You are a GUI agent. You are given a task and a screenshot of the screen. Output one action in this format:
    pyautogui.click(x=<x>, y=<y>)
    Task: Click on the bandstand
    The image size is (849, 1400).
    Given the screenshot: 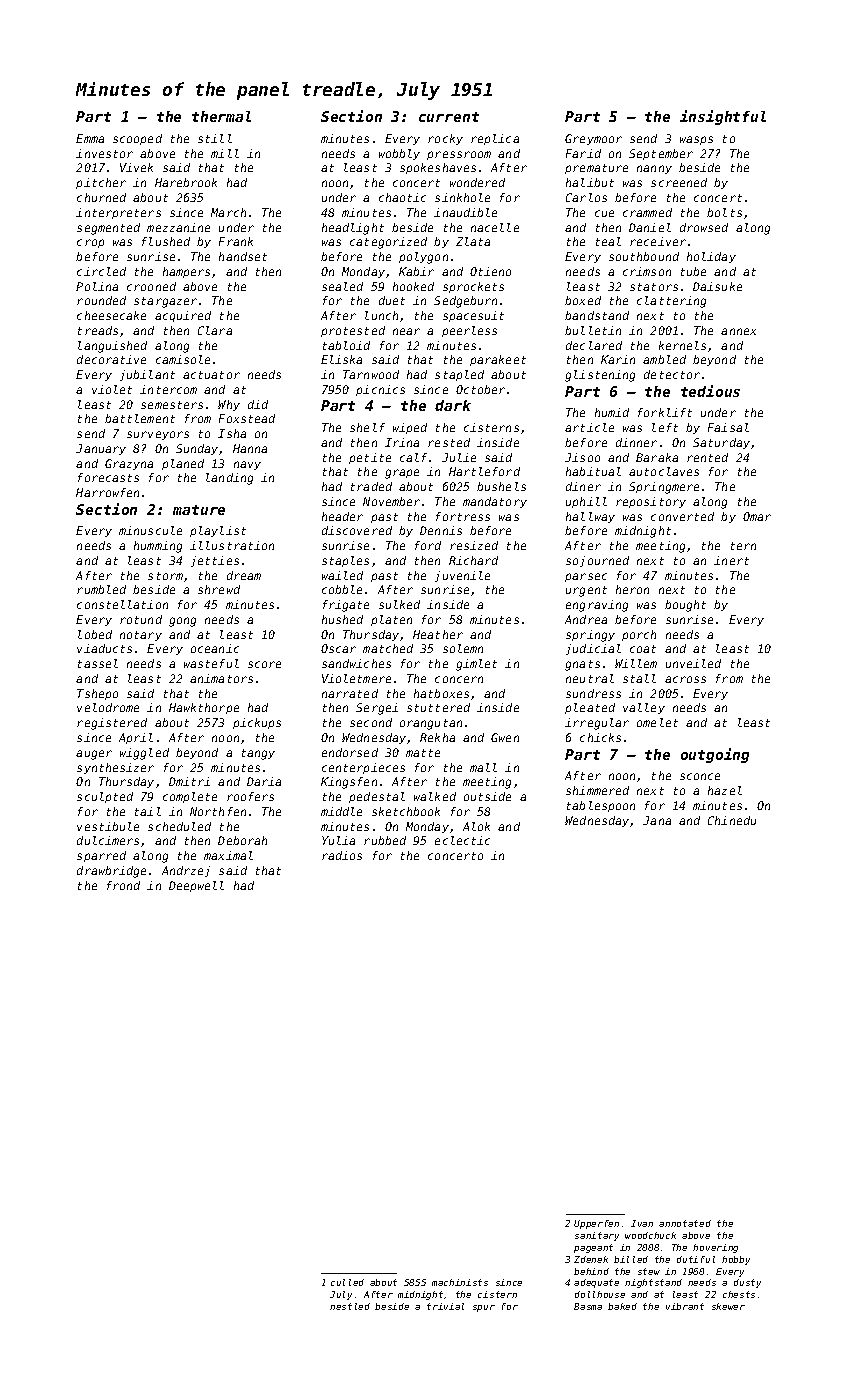 What is the action you would take?
    pyautogui.click(x=597, y=315)
